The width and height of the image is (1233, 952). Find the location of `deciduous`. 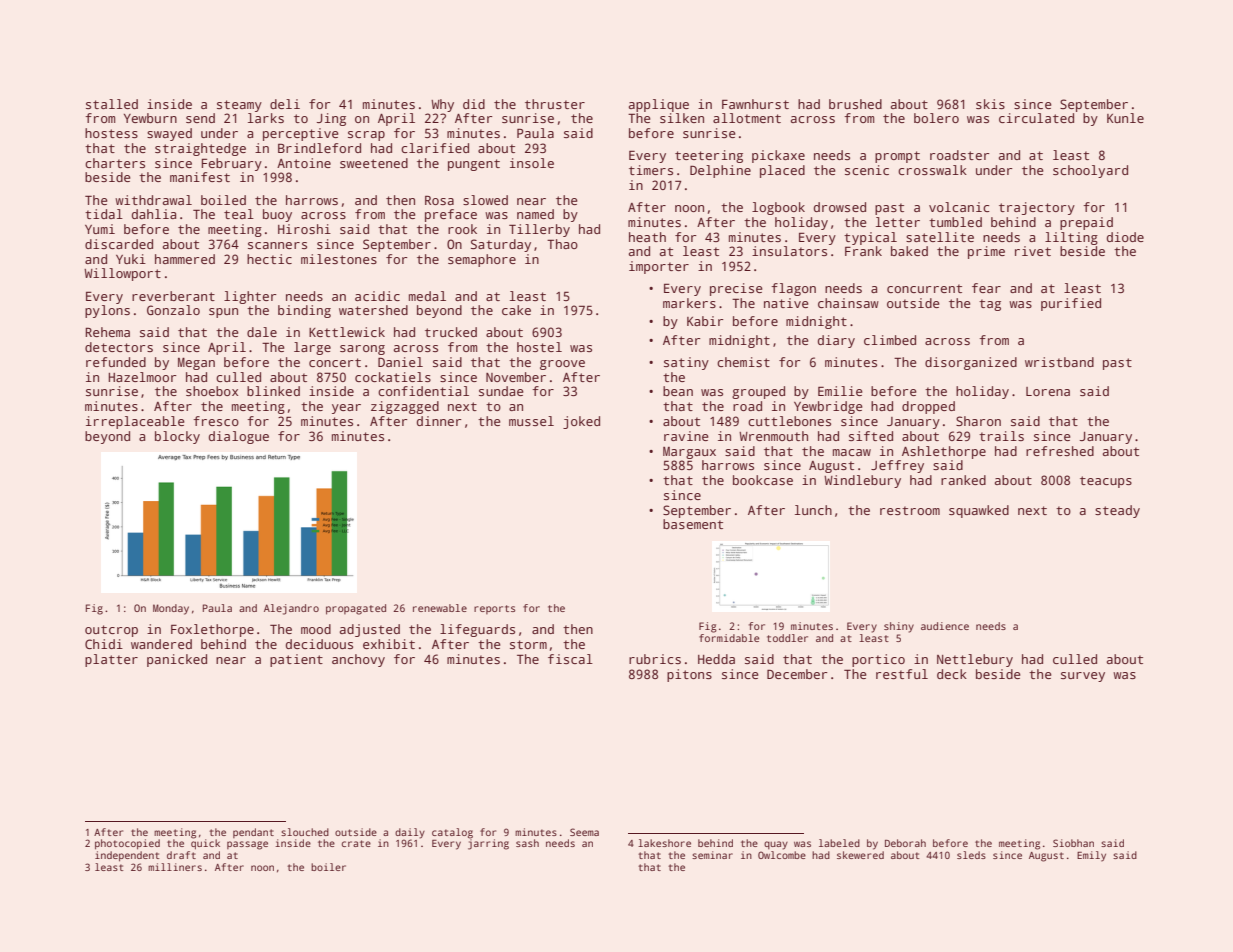

deciduous is located at coordinates (319, 644).
